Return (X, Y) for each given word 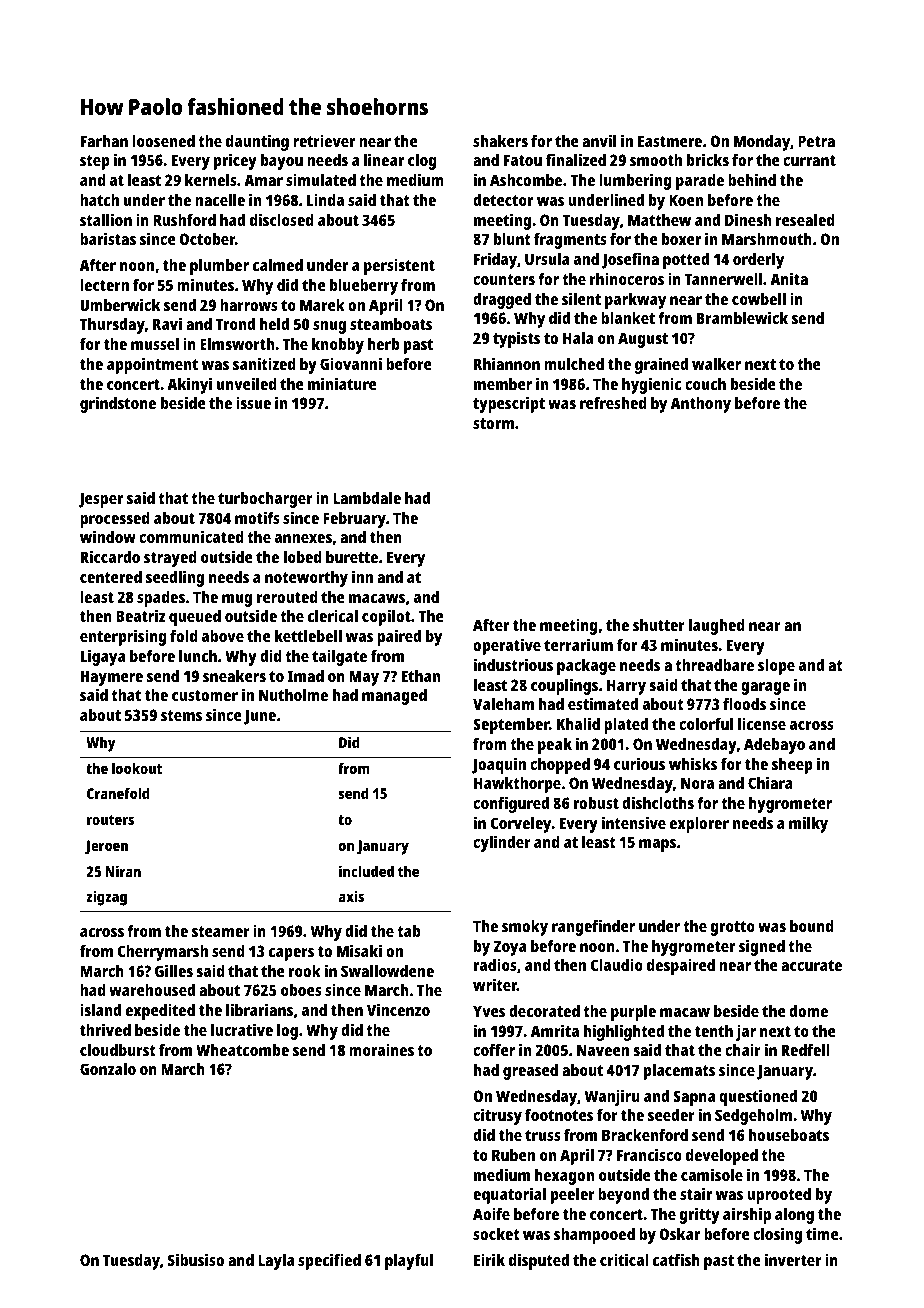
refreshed (613, 403)
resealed (805, 220)
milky (808, 824)
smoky (525, 928)
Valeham (503, 704)
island (100, 1009)
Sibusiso (196, 1259)
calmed (278, 265)
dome (808, 1011)
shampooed (594, 1236)
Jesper (100, 500)
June (260, 717)
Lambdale (367, 498)
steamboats (391, 324)
